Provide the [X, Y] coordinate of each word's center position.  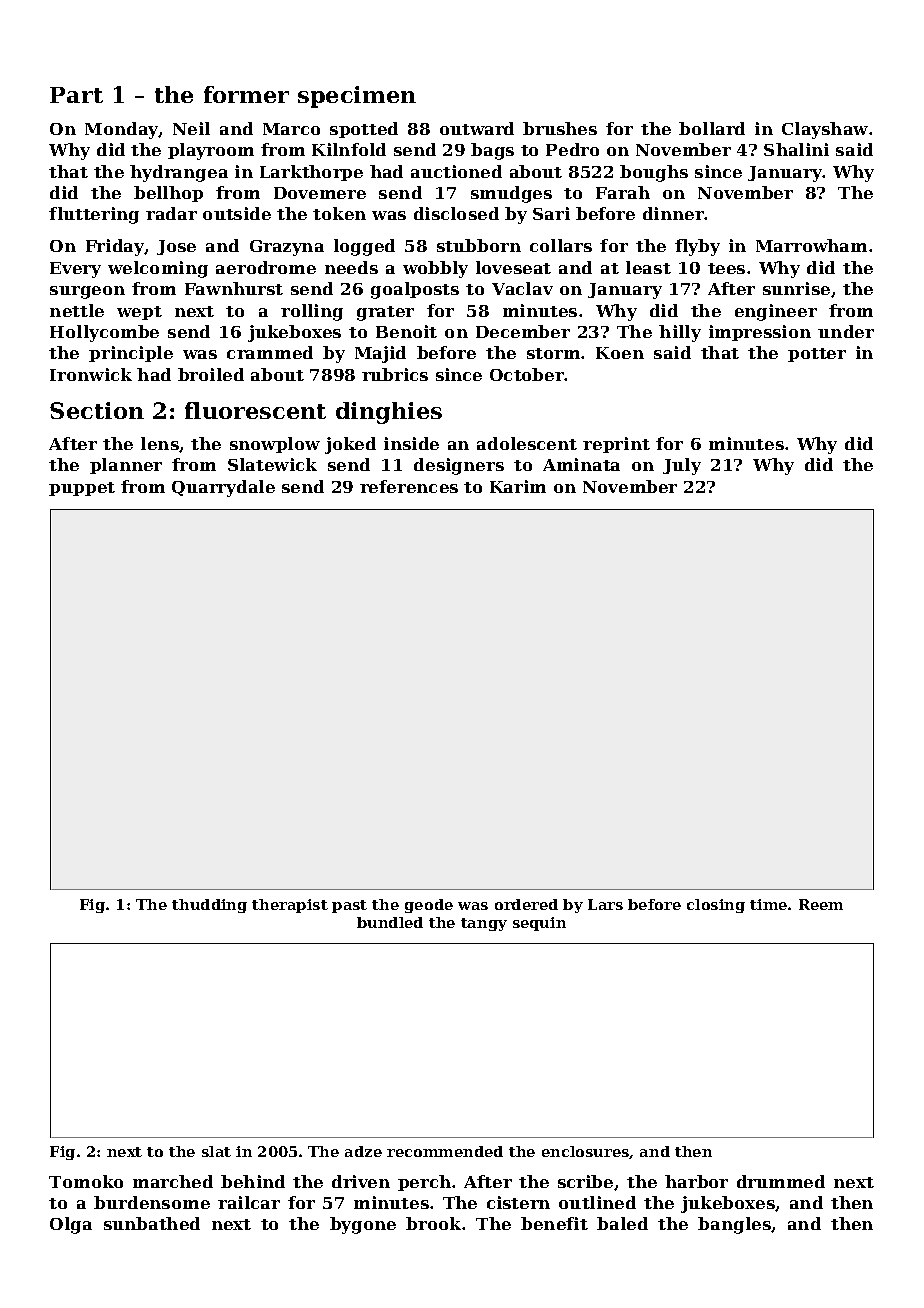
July [682, 466]
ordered [526, 904]
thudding [209, 906]
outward [477, 128]
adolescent [527, 443]
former [246, 94]
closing [716, 906]
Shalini [796, 149]
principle [131, 354]
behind [253, 1181]
